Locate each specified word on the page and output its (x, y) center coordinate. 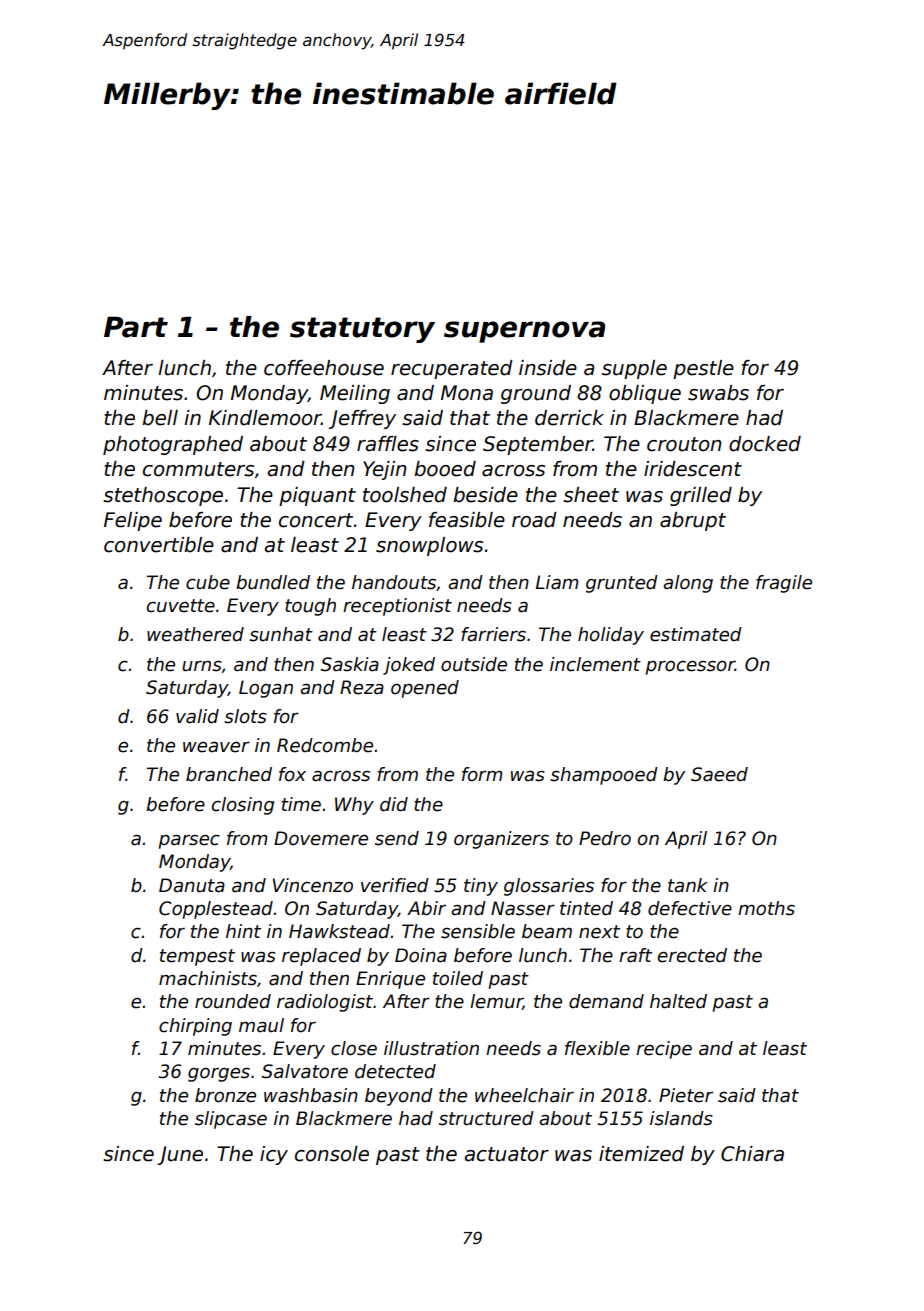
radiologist (325, 1003)
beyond (399, 1097)
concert (316, 520)
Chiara (752, 1154)
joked (409, 666)
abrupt (693, 521)
